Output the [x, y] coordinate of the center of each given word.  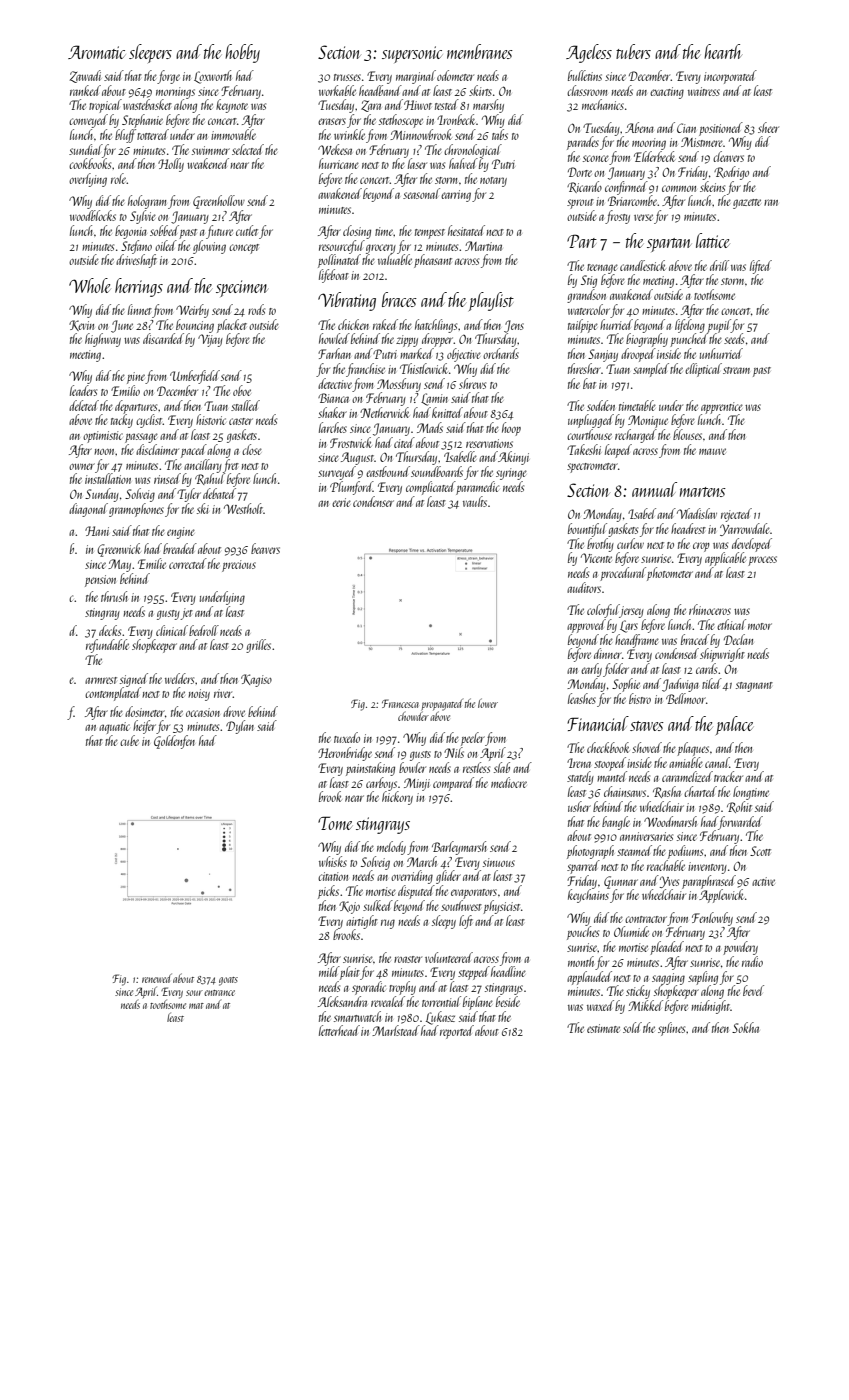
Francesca [400, 703]
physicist [501, 907]
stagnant [754, 687]
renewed [157, 978]
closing [357, 232]
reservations [489, 443]
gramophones [136, 510]
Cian [686, 128]
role [119, 178]
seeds [734, 338]
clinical [172, 630]
